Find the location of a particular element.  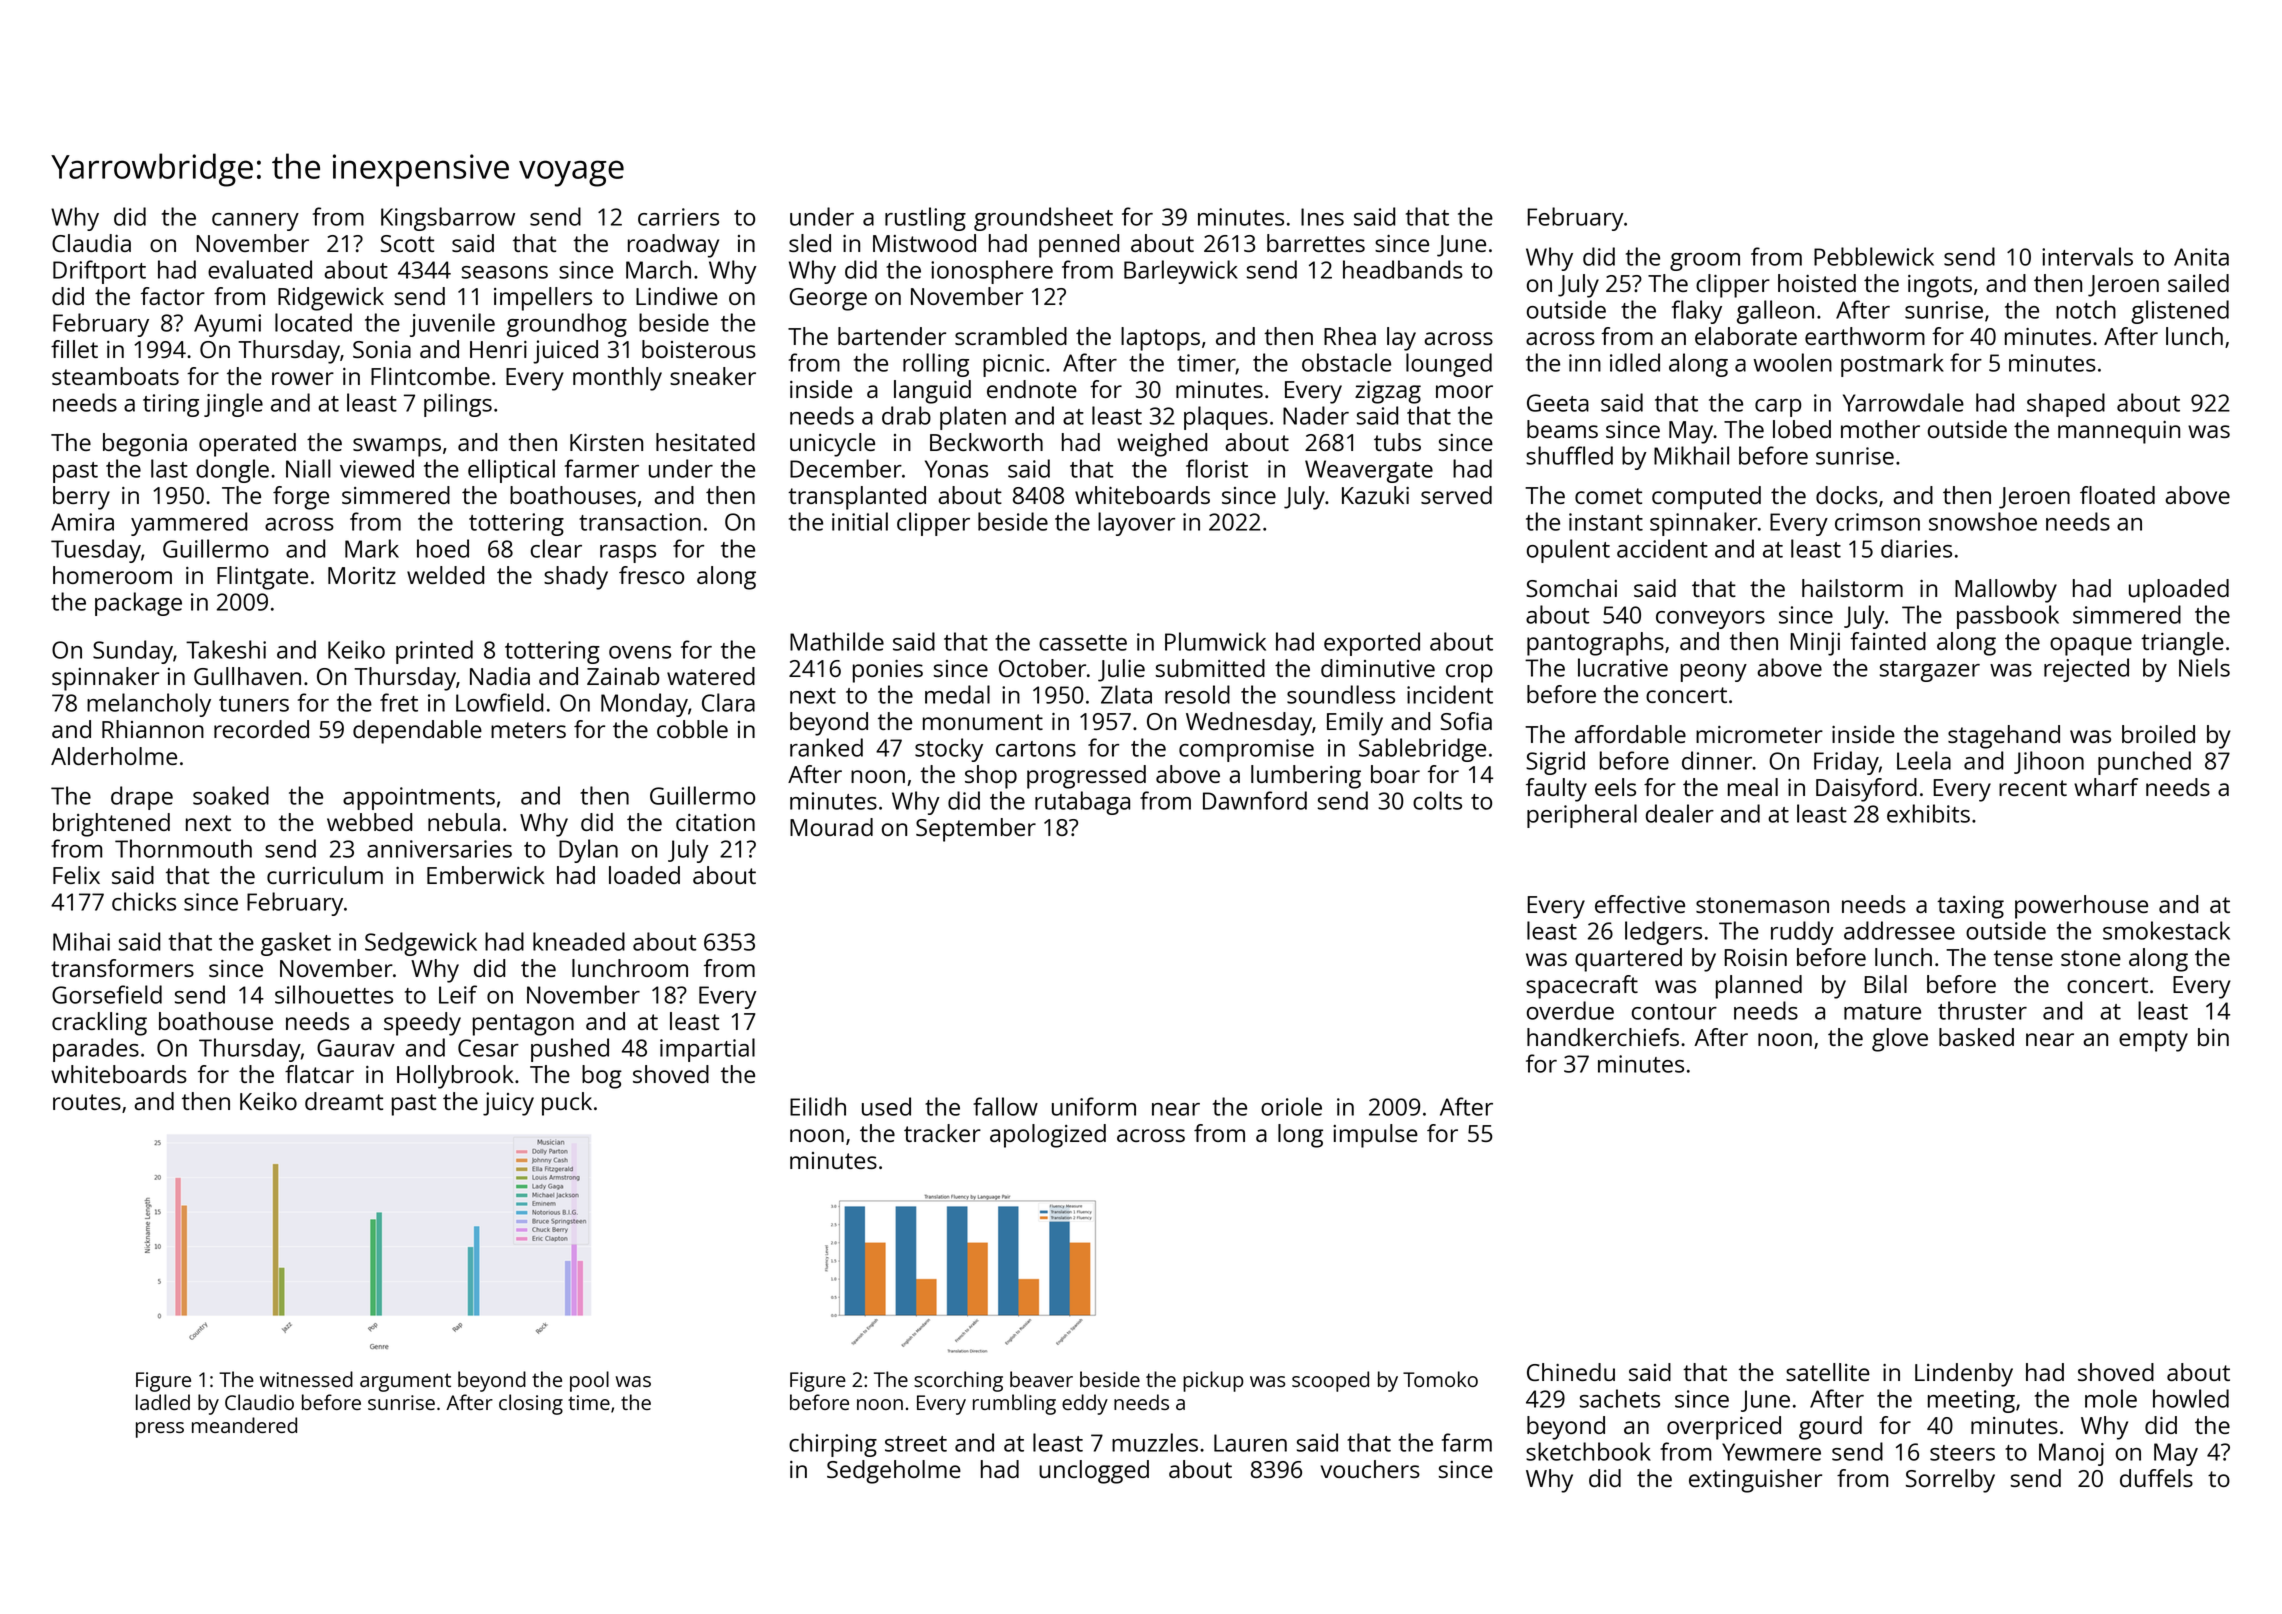

webbed is located at coordinates (369, 822).
